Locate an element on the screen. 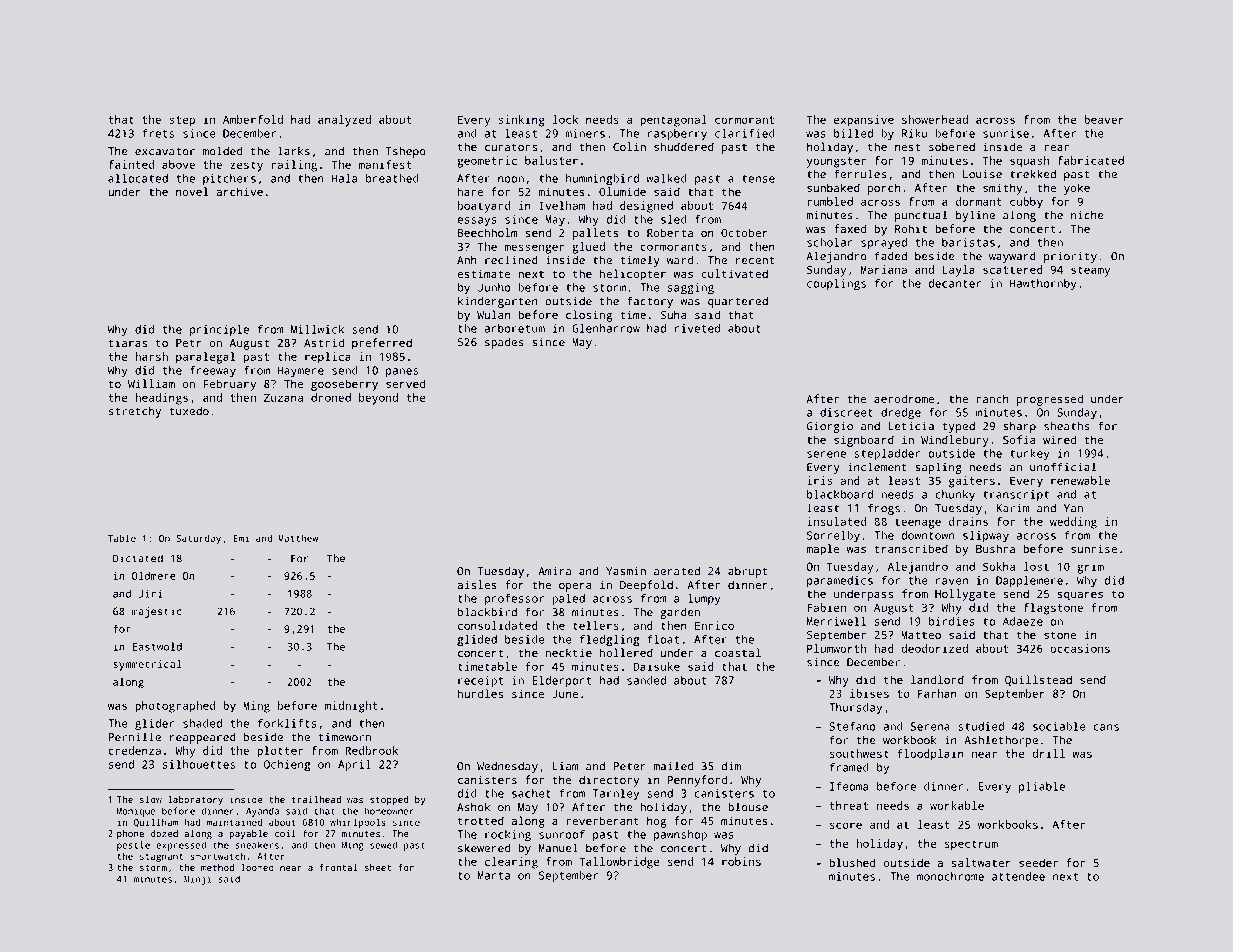 This screenshot has width=1233, height=952. pentagonal is located at coordinates (673, 121).
